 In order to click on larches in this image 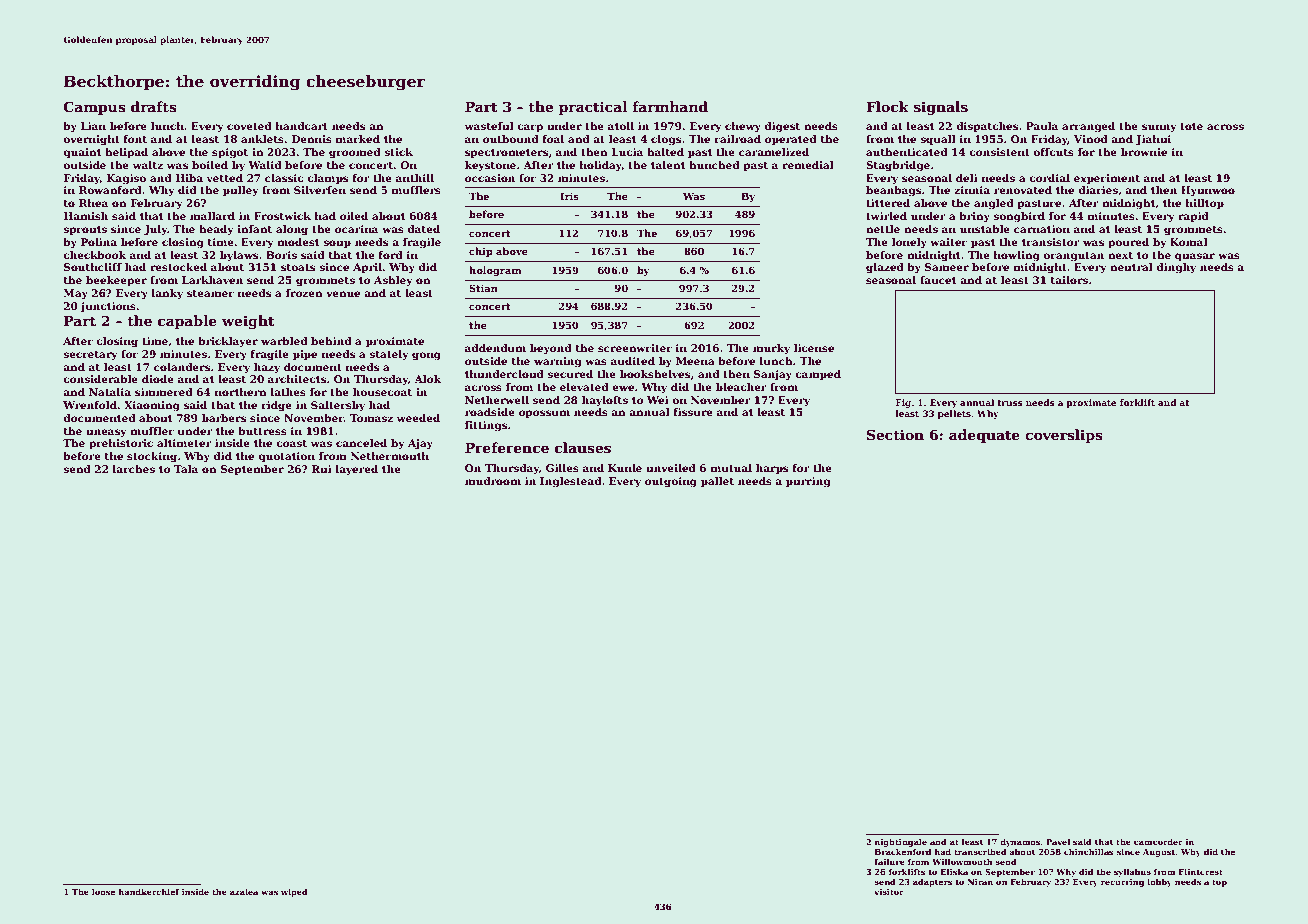, I will do `click(134, 469)`.
